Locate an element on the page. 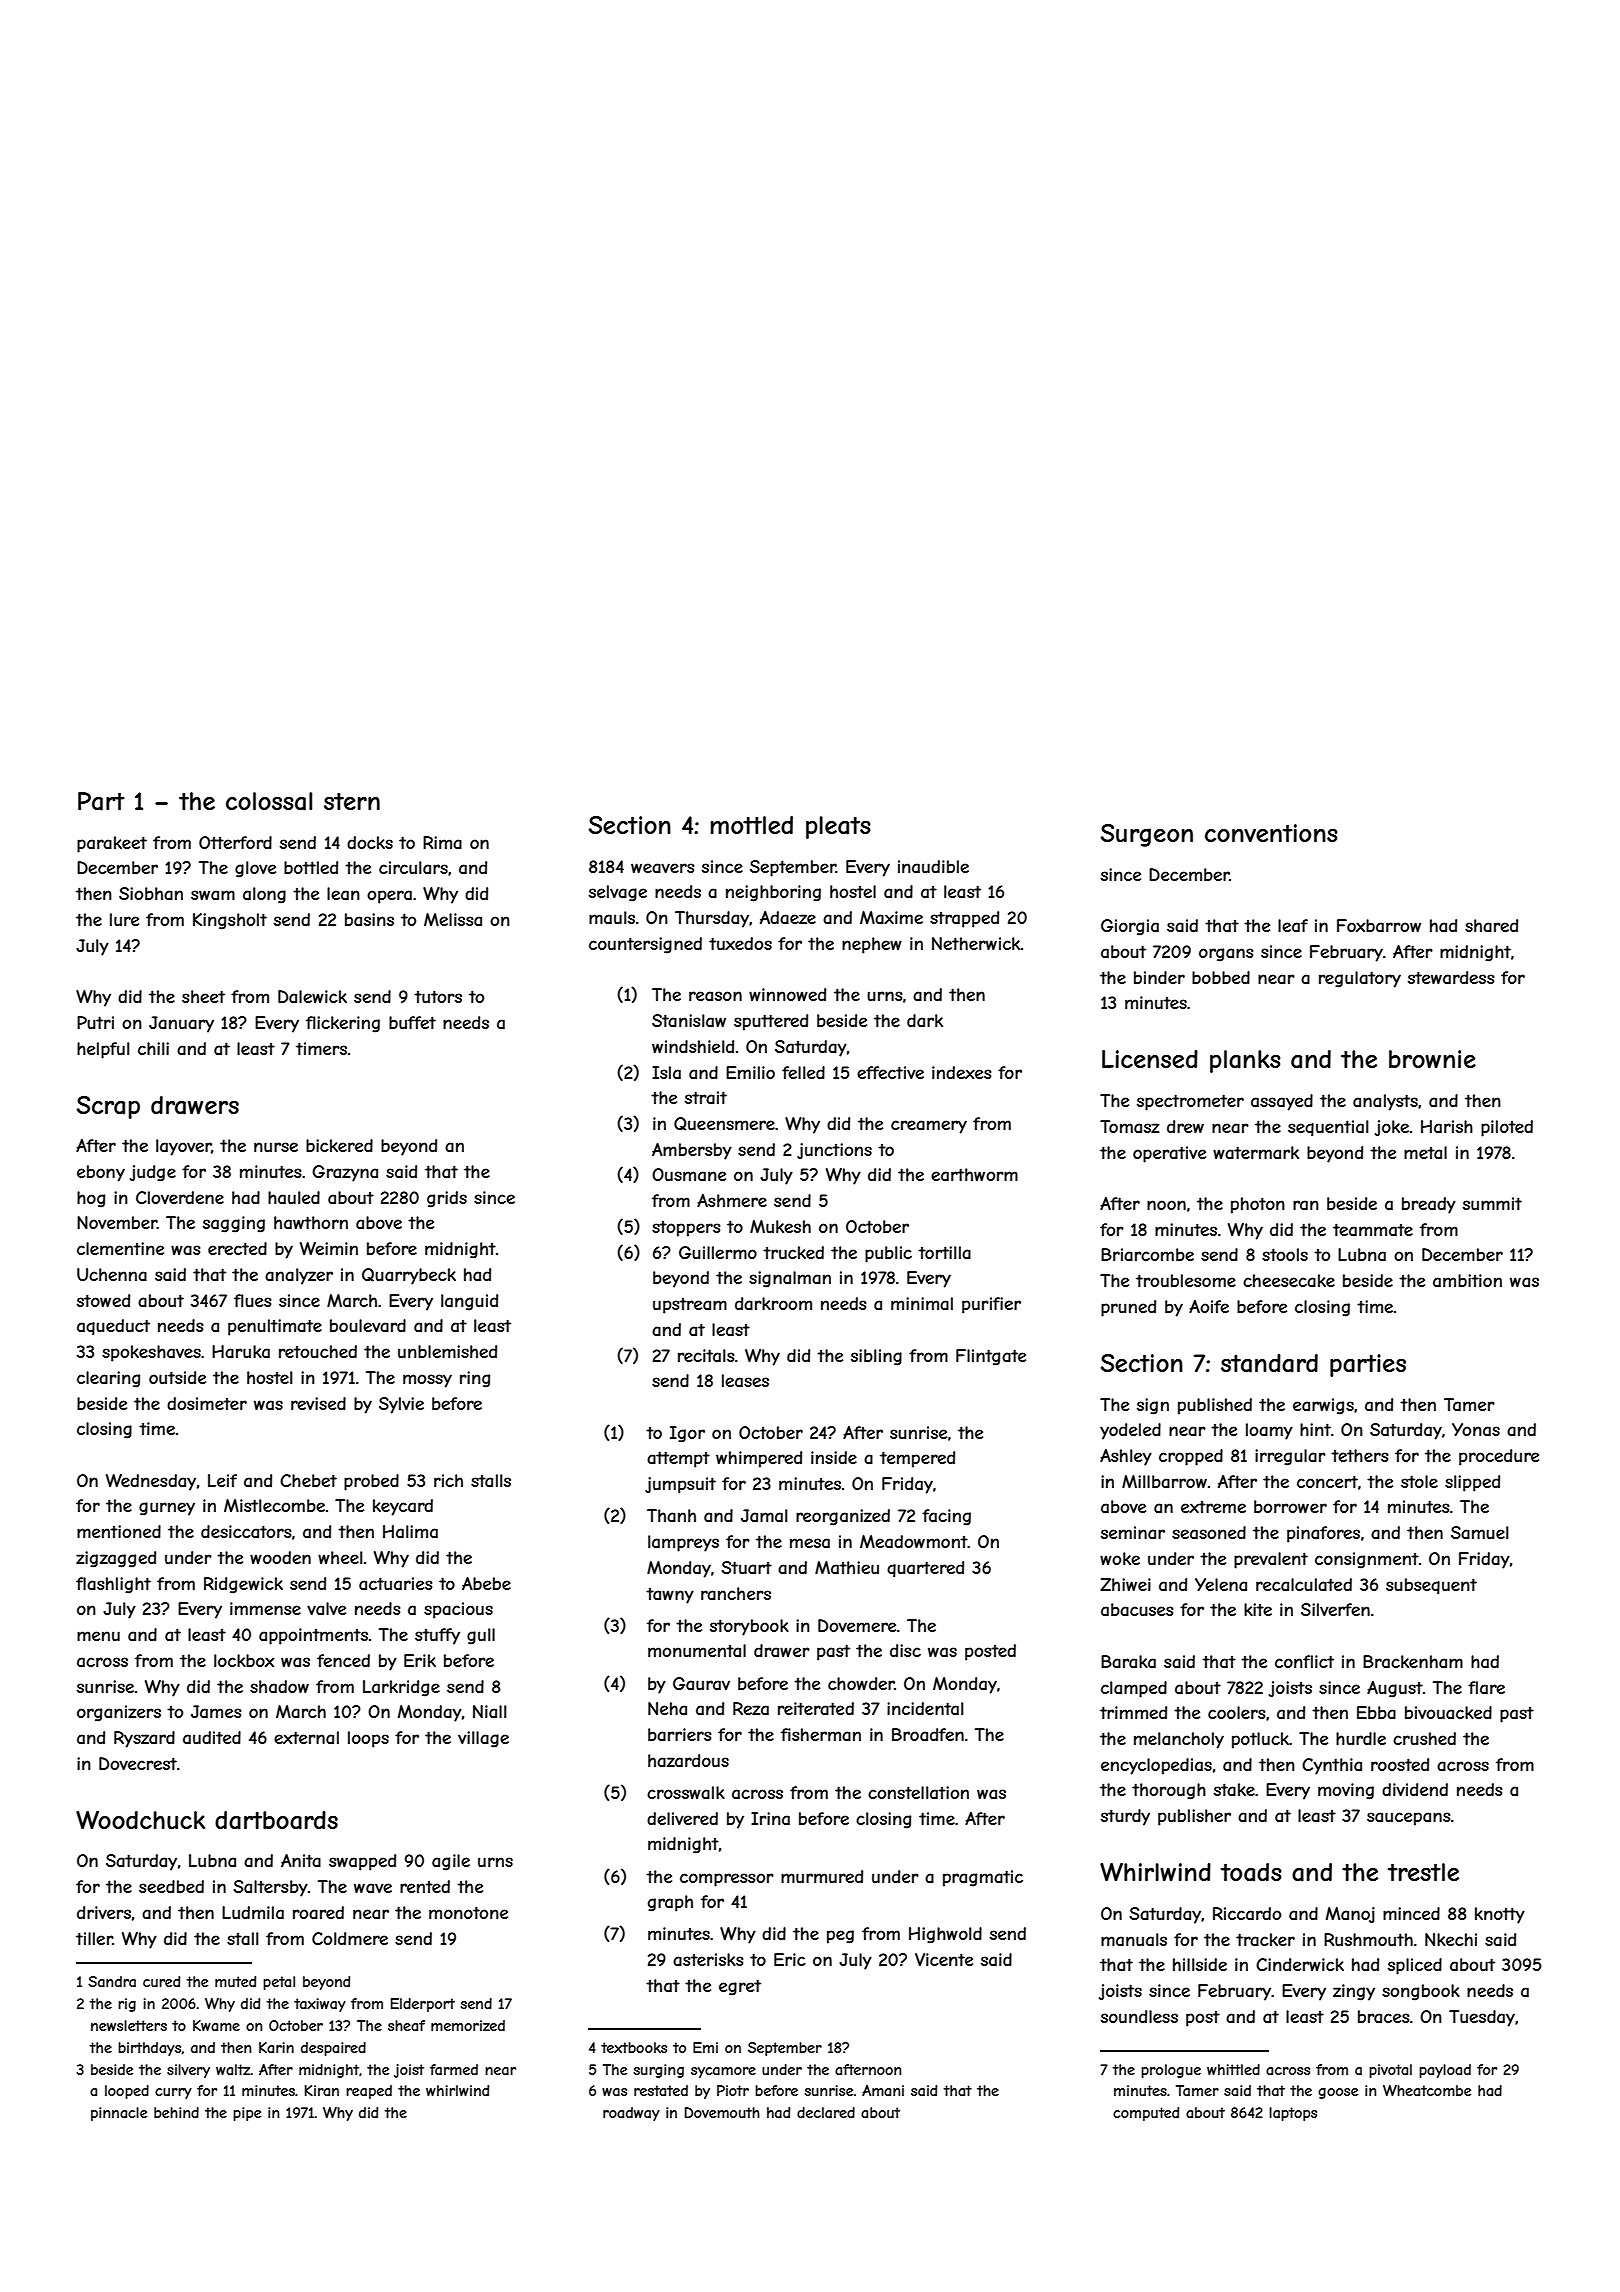 The height and width of the image is (2292, 1620). nurse is located at coordinates (276, 1147).
